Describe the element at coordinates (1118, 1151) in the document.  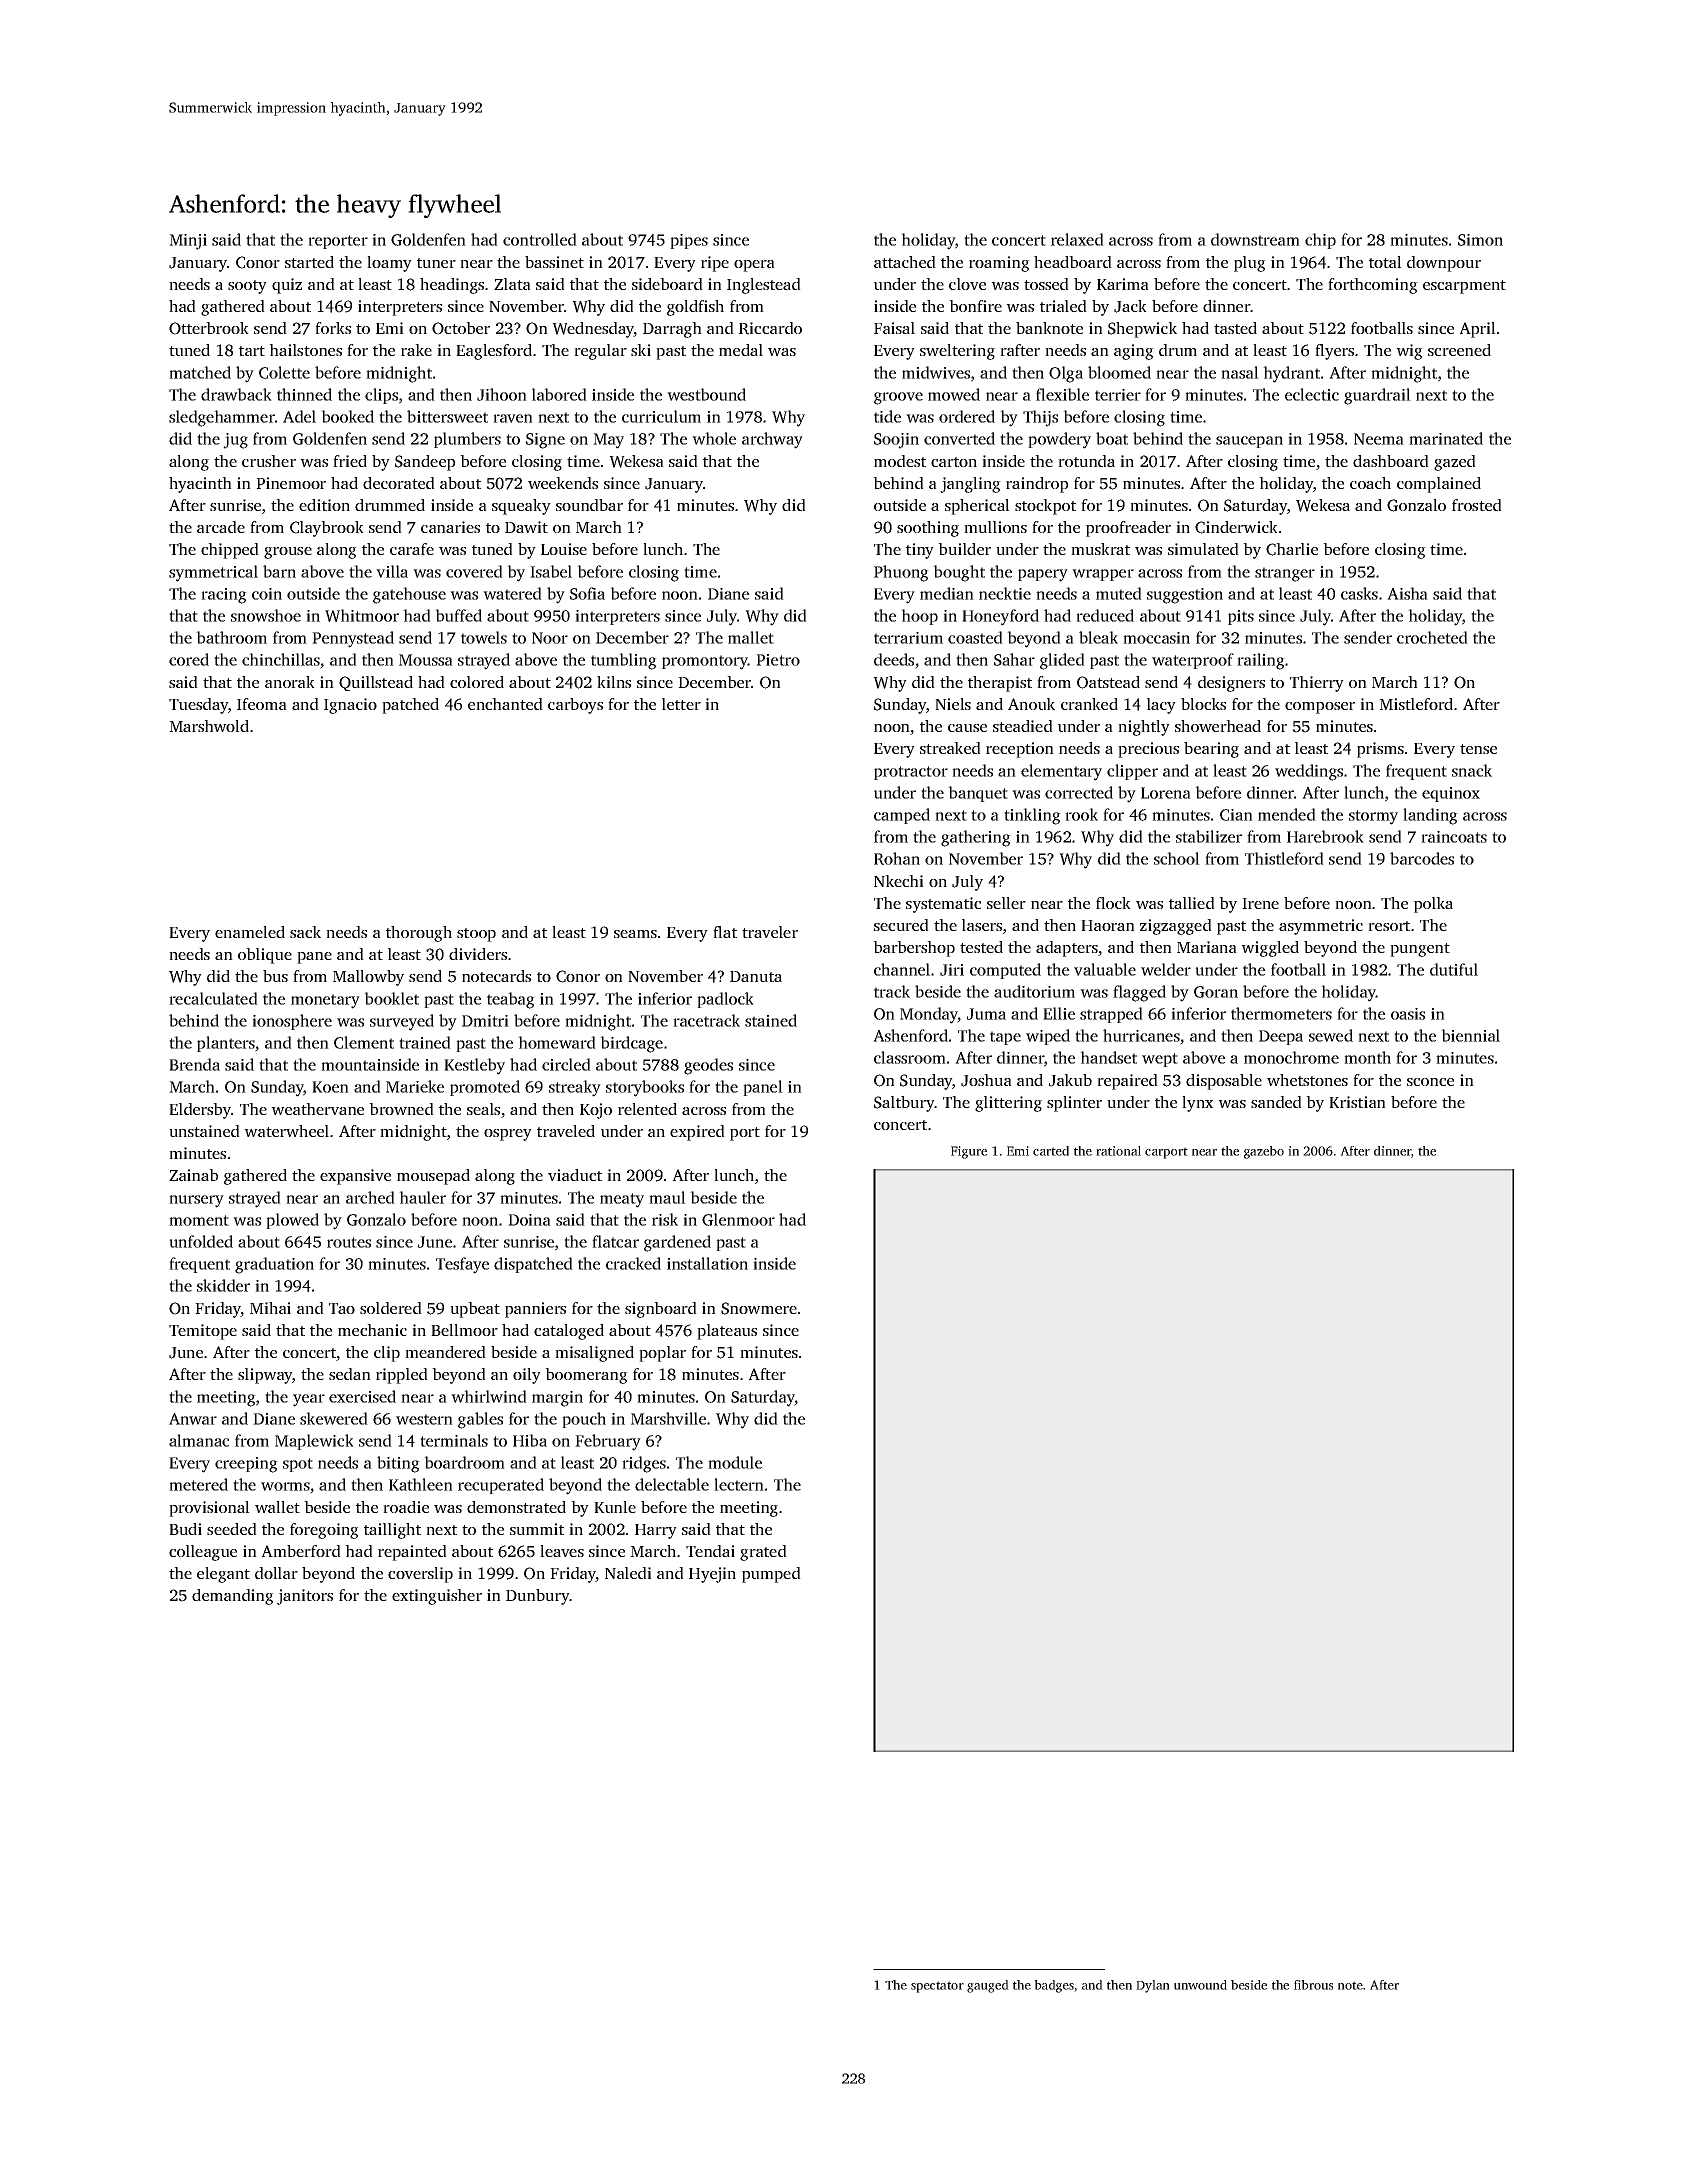
I see `rational` at that location.
